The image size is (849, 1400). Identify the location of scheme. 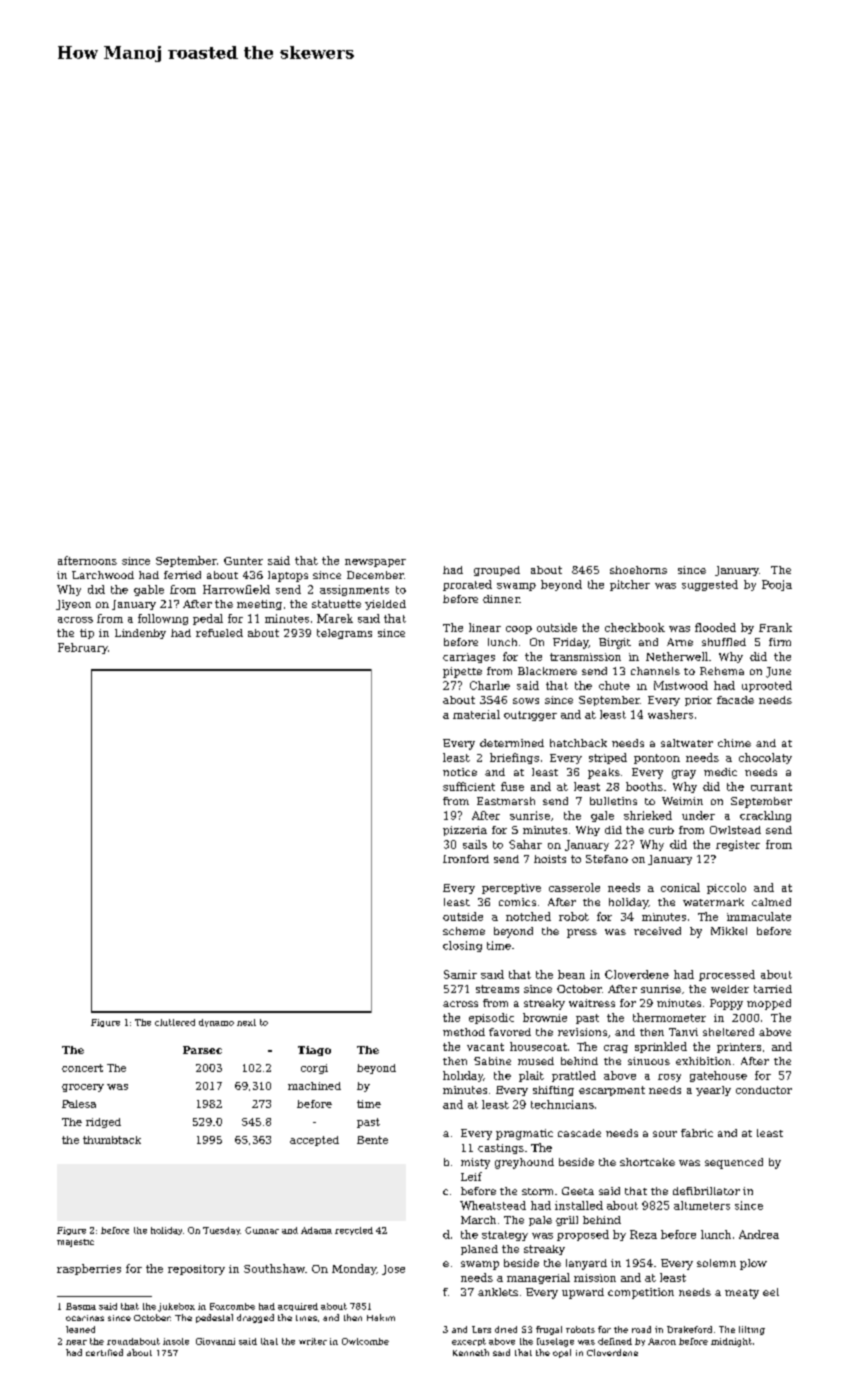
(464, 931).
